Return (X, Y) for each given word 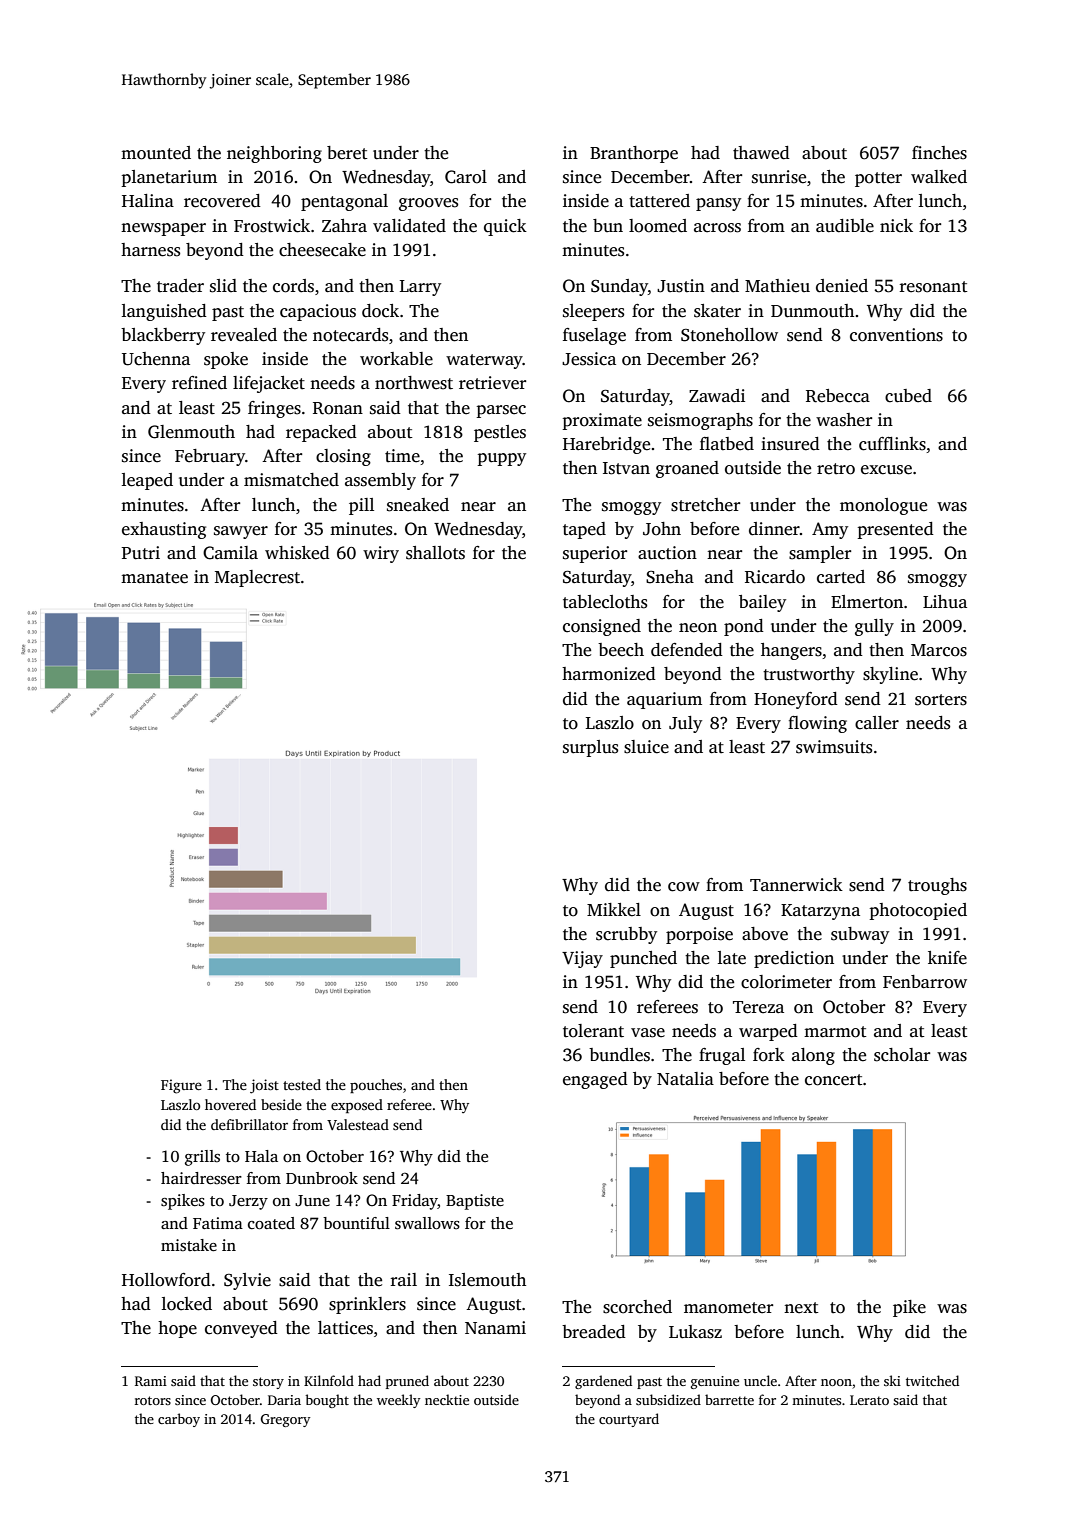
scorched (637, 1307)
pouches (376, 1086)
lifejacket (269, 384)
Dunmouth (812, 311)
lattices (345, 1328)
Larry (420, 288)
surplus (590, 748)
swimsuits (834, 747)
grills (202, 1158)
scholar (902, 1055)
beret (347, 153)
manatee (154, 578)
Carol (466, 177)
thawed (761, 153)
